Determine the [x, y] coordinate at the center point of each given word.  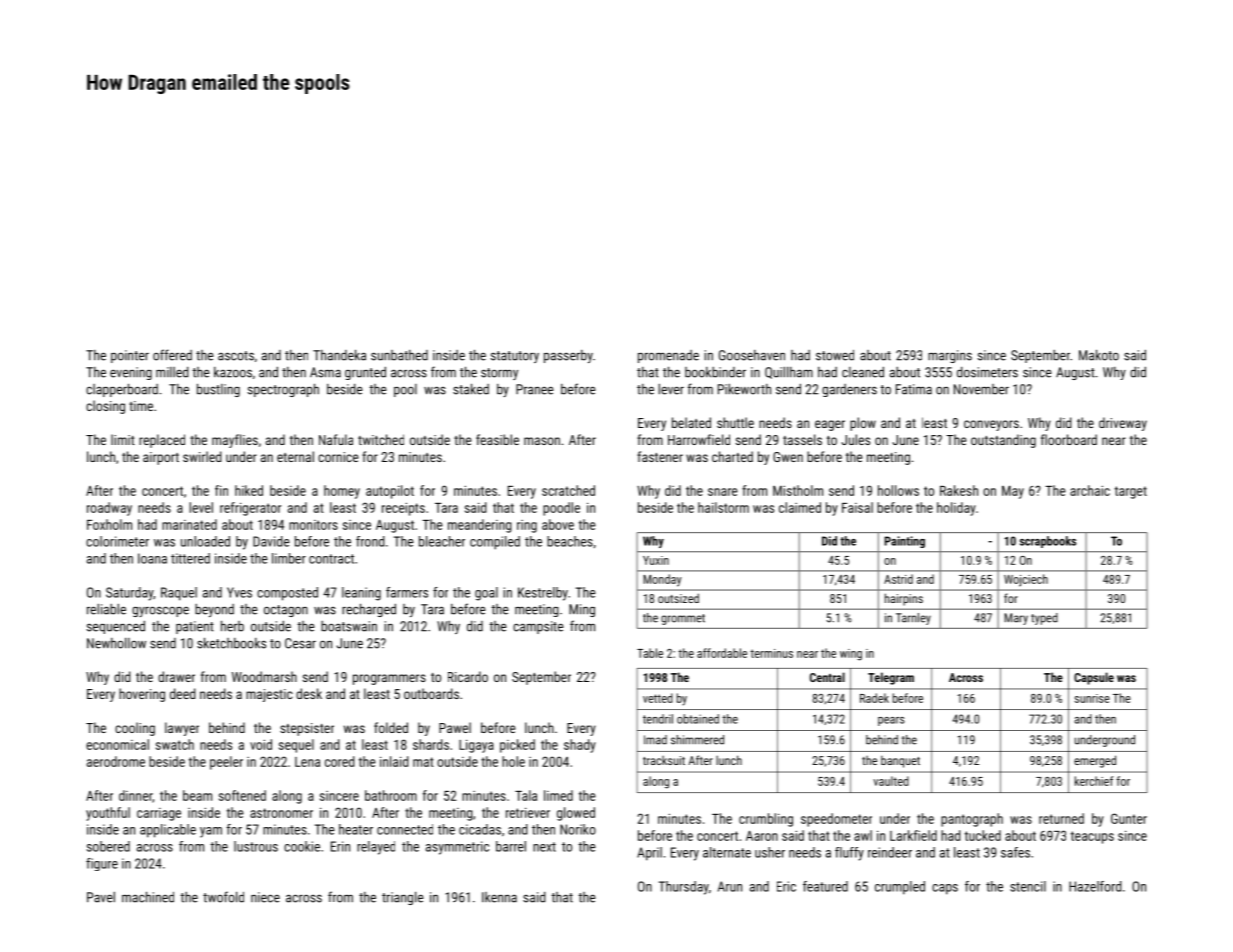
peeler [226, 763]
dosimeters [987, 372]
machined [148, 897]
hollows [898, 490]
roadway [109, 509]
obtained [698, 719]
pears [891, 721]
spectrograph [283, 390]
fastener [660, 456]
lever [671, 389]
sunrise [1092, 698]
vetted [658, 698]
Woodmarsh [264, 676]
